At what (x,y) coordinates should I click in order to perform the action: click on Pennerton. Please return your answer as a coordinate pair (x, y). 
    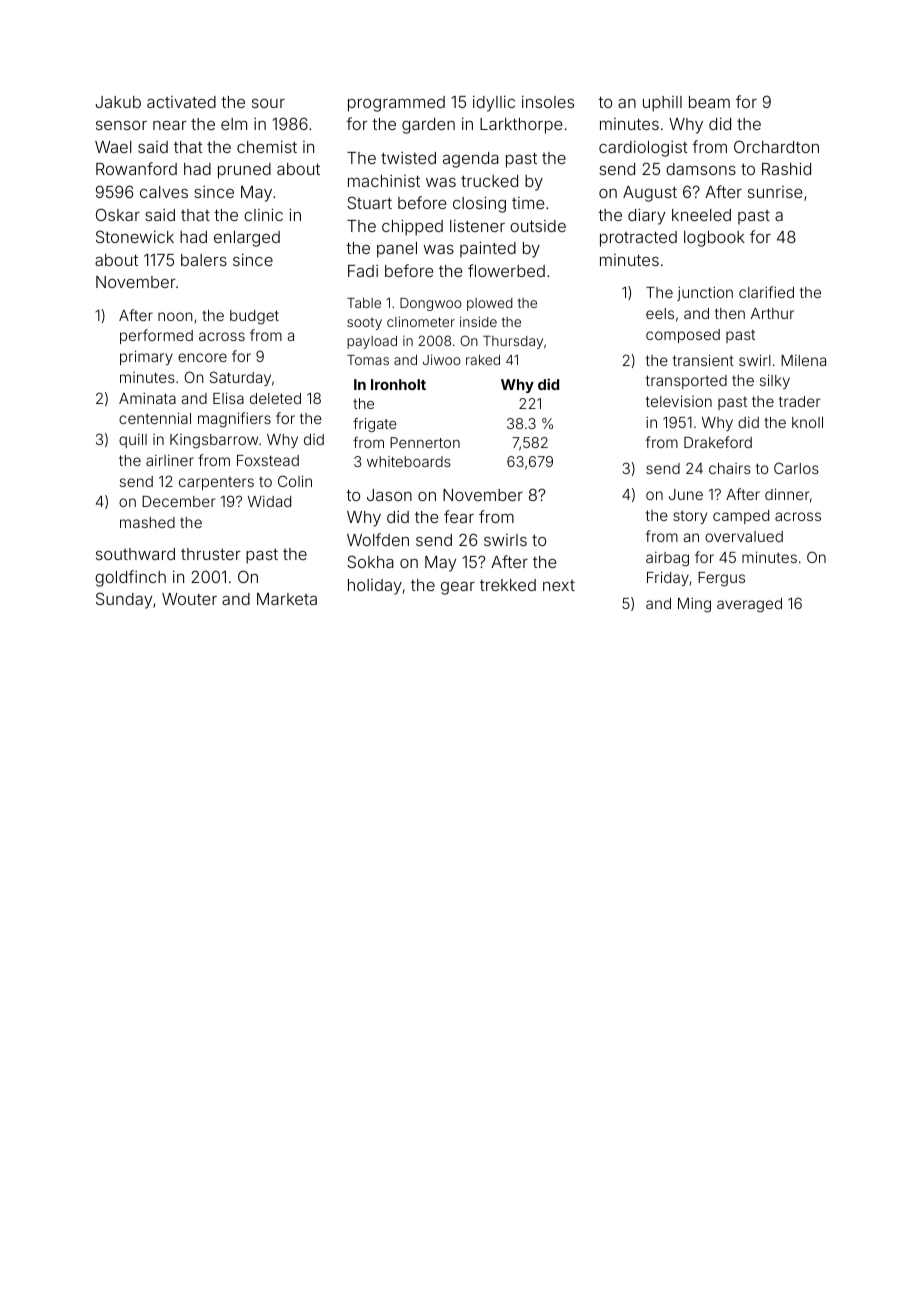
    Looking at the image, I should click on (425, 442).
